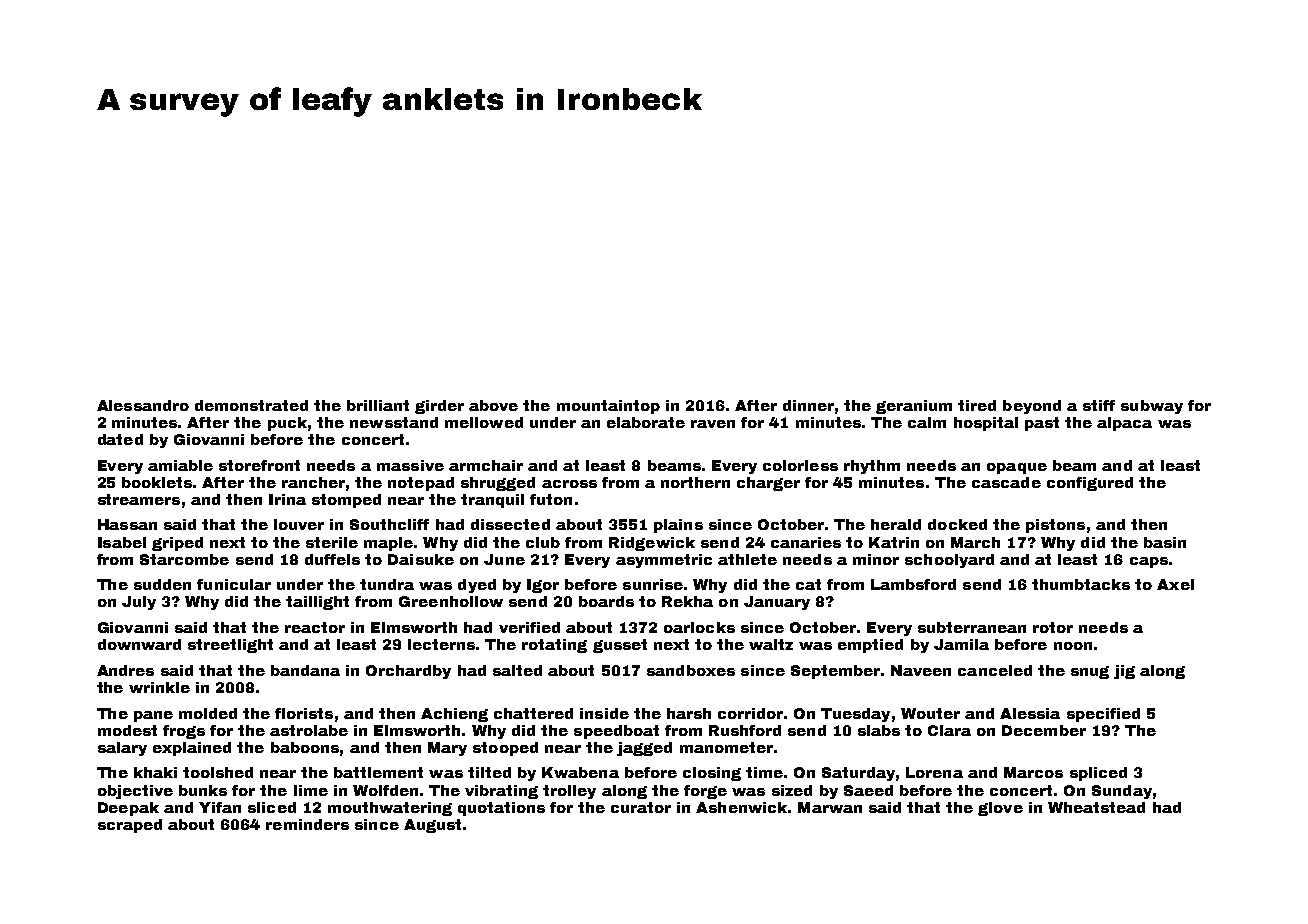  I want to click on alpaca, so click(1124, 424).
